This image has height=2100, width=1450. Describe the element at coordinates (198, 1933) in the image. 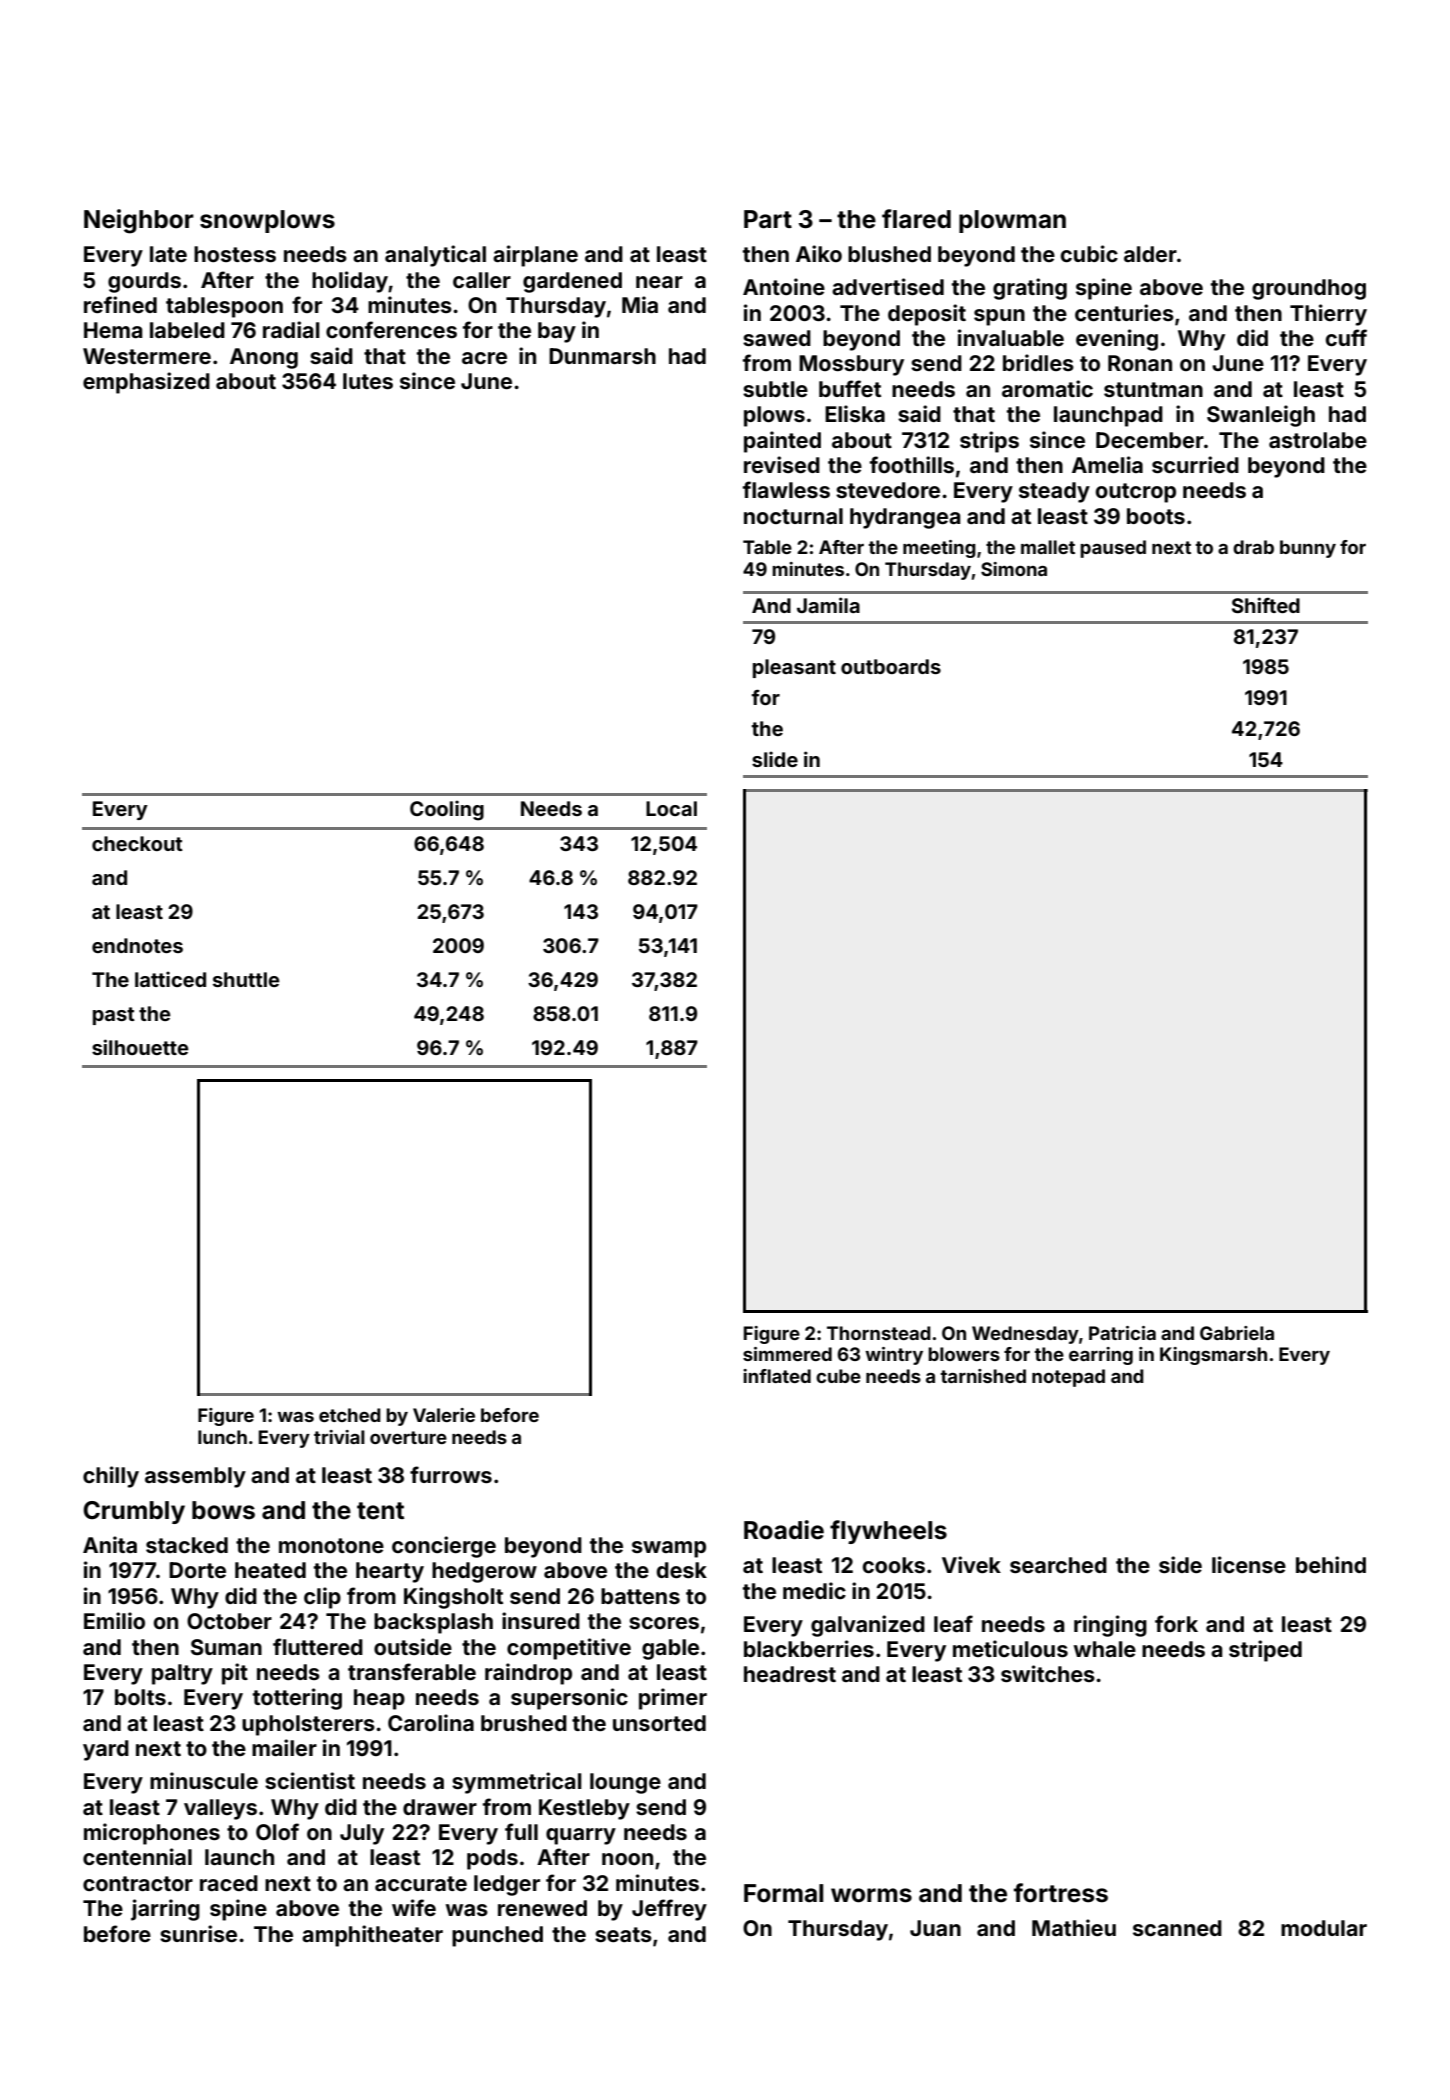

I see `sunrise` at that location.
